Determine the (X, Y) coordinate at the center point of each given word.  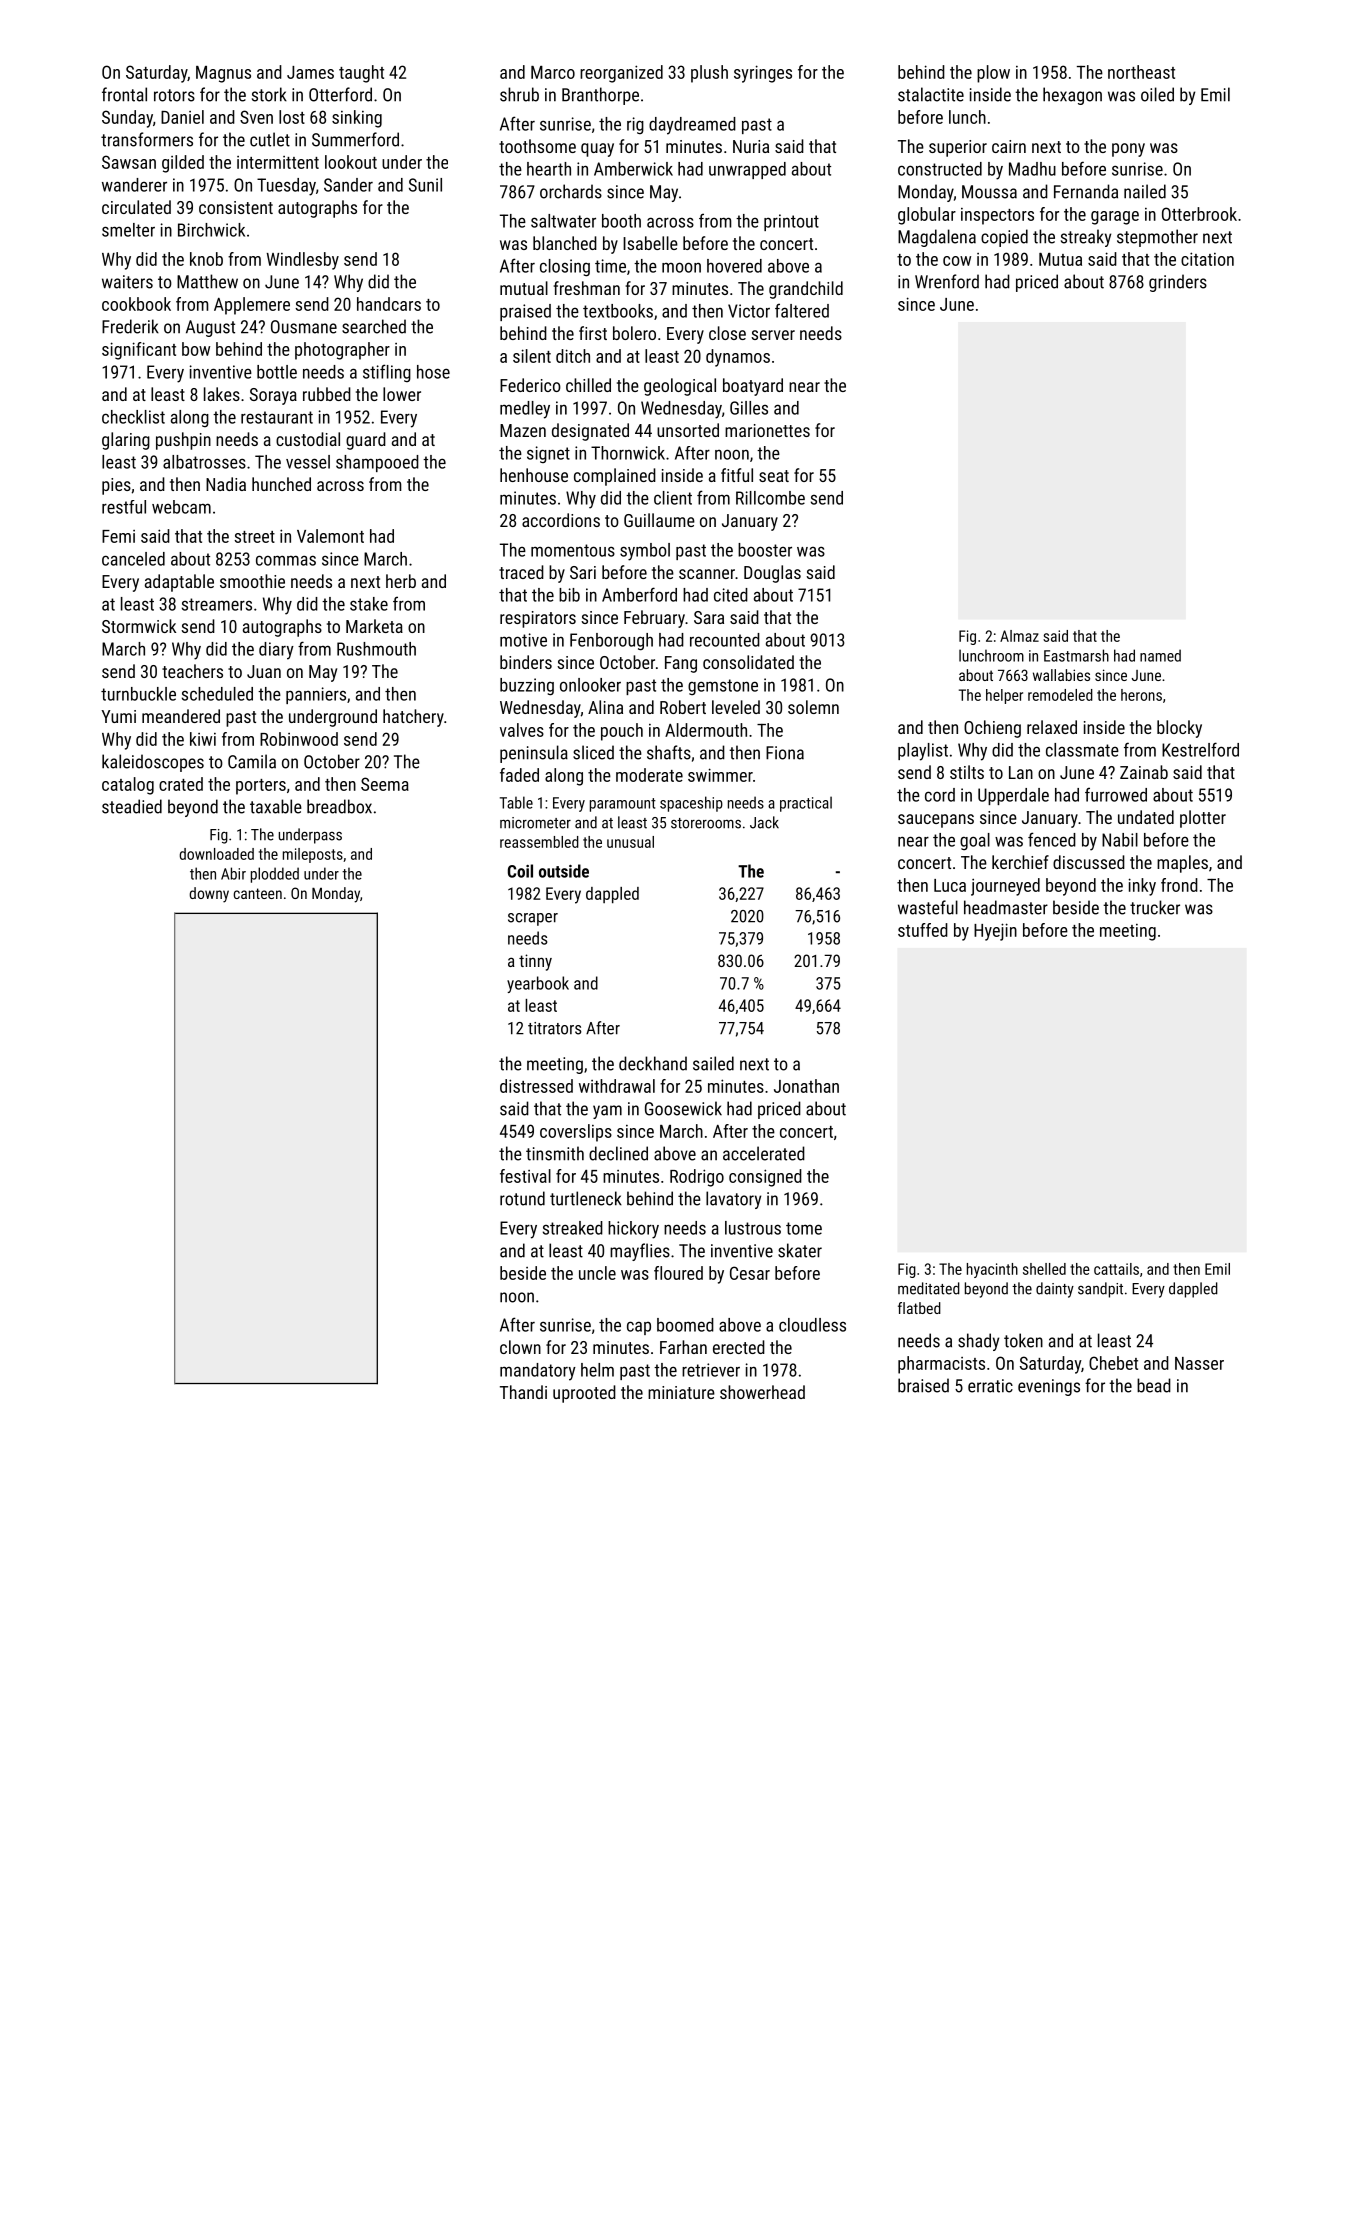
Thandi (523, 1392)
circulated (136, 207)
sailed (713, 1063)
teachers (192, 671)
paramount (623, 805)
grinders (1178, 283)
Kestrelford (1200, 749)
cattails (1116, 1269)
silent (532, 356)
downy (209, 895)
